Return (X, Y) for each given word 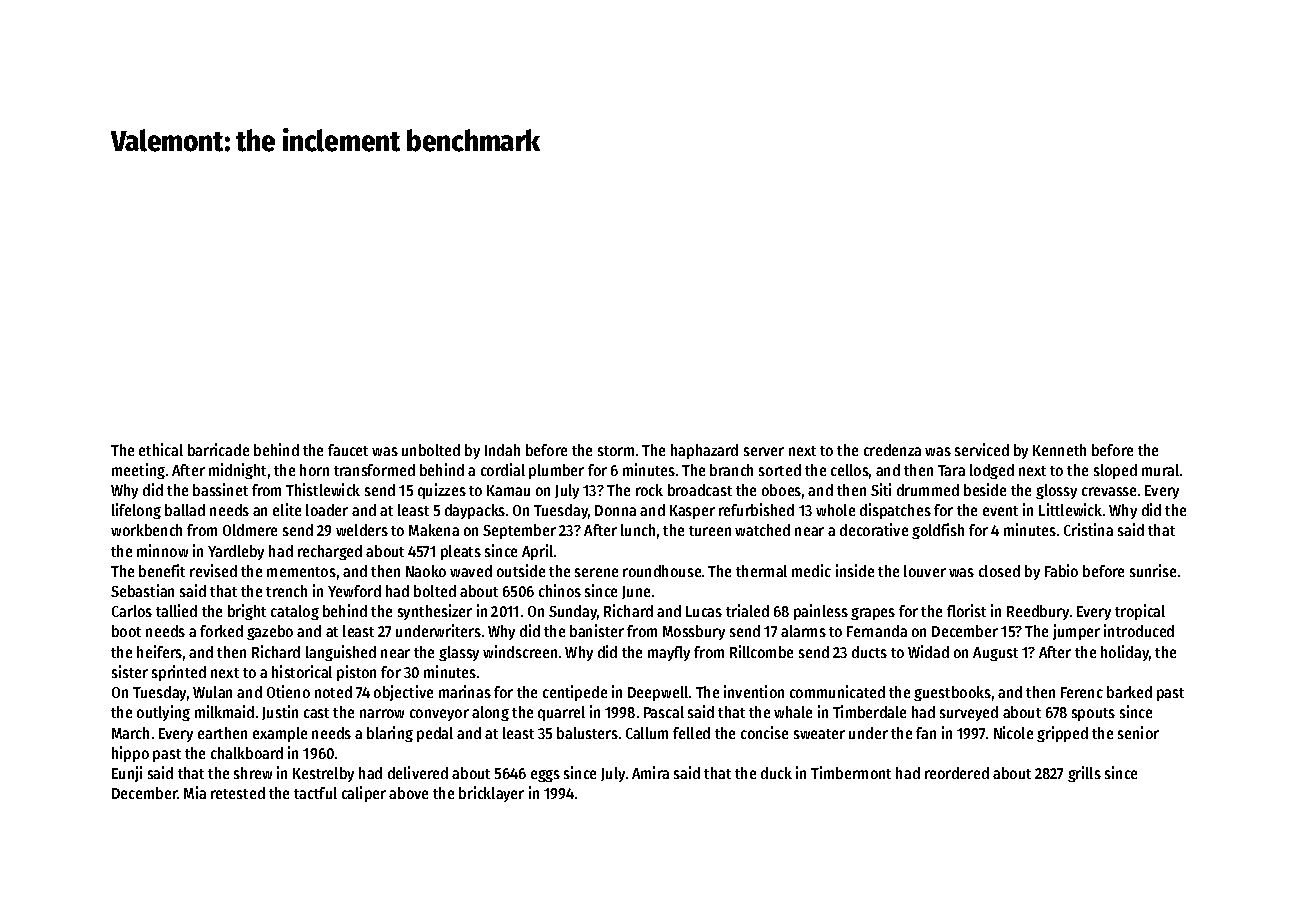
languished (341, 653)
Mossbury (694, 632)
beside (985, 489)
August (995, 654)
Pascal (664, 712)
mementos (301, 572)
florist (966, 610)
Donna (615, 510)
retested (238, 793)
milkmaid (224, 711)
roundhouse (662, 571)
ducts (869, 652)
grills (1084, 774)
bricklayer (491, 794)
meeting (138, 471)
